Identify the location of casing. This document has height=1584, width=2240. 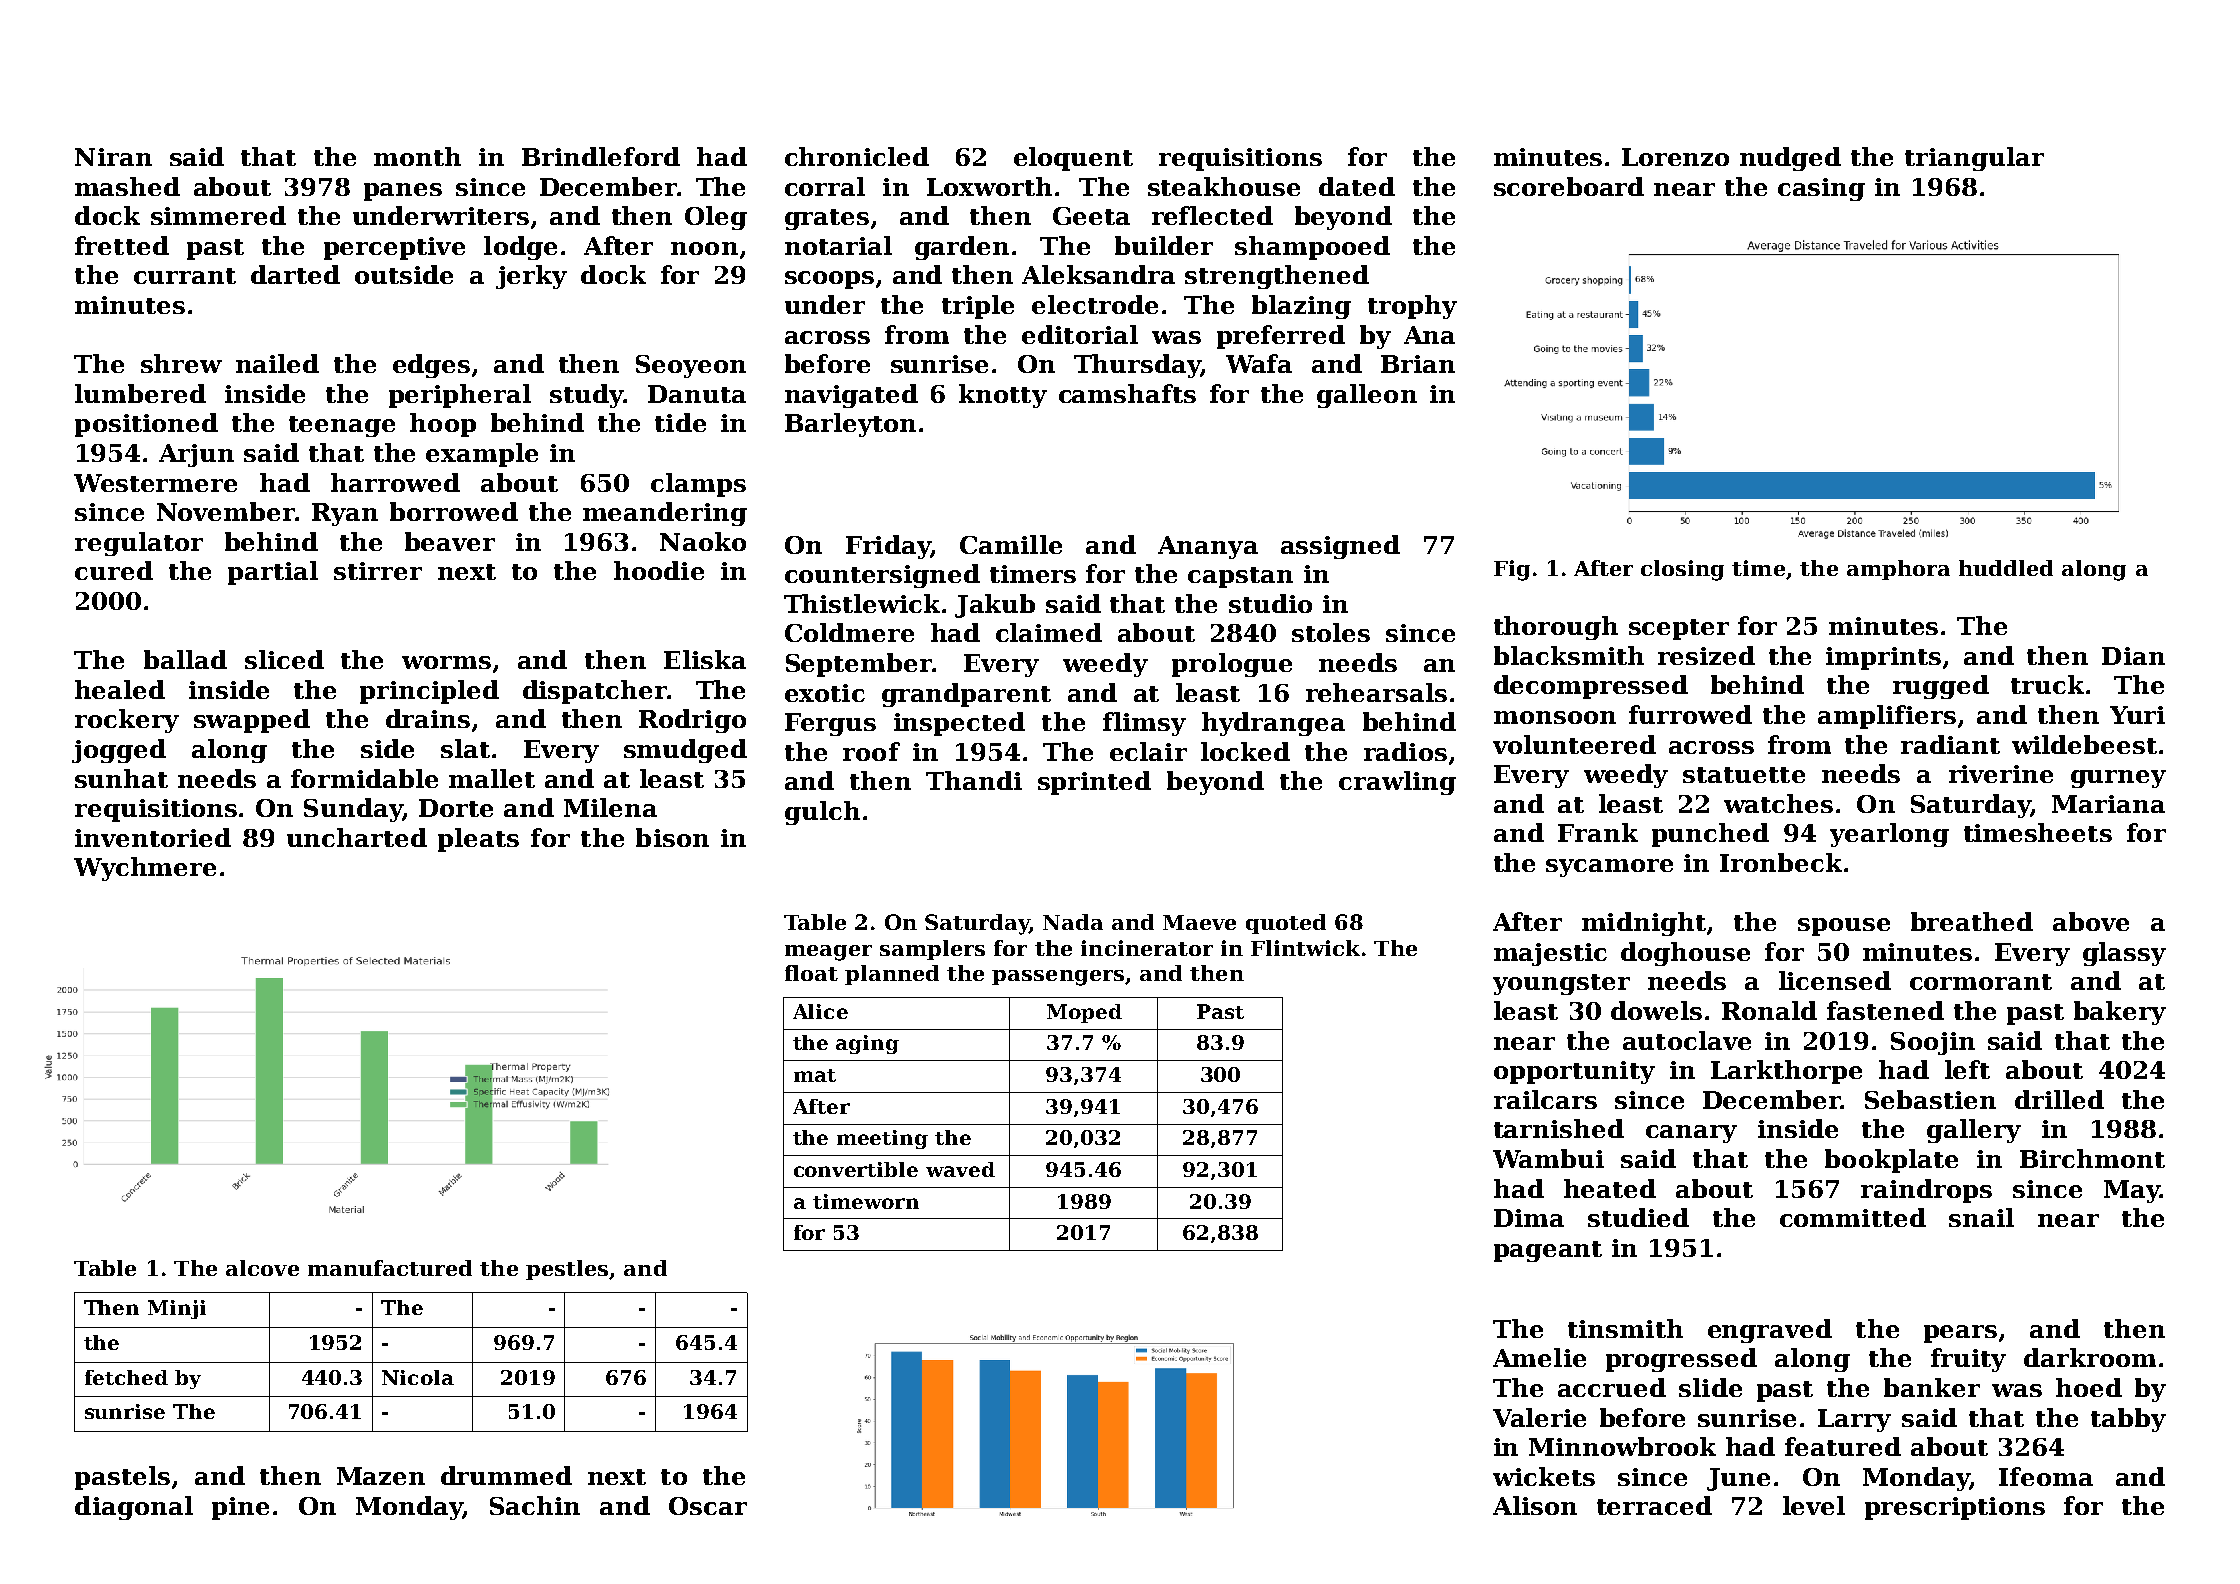
(1821, 189).
